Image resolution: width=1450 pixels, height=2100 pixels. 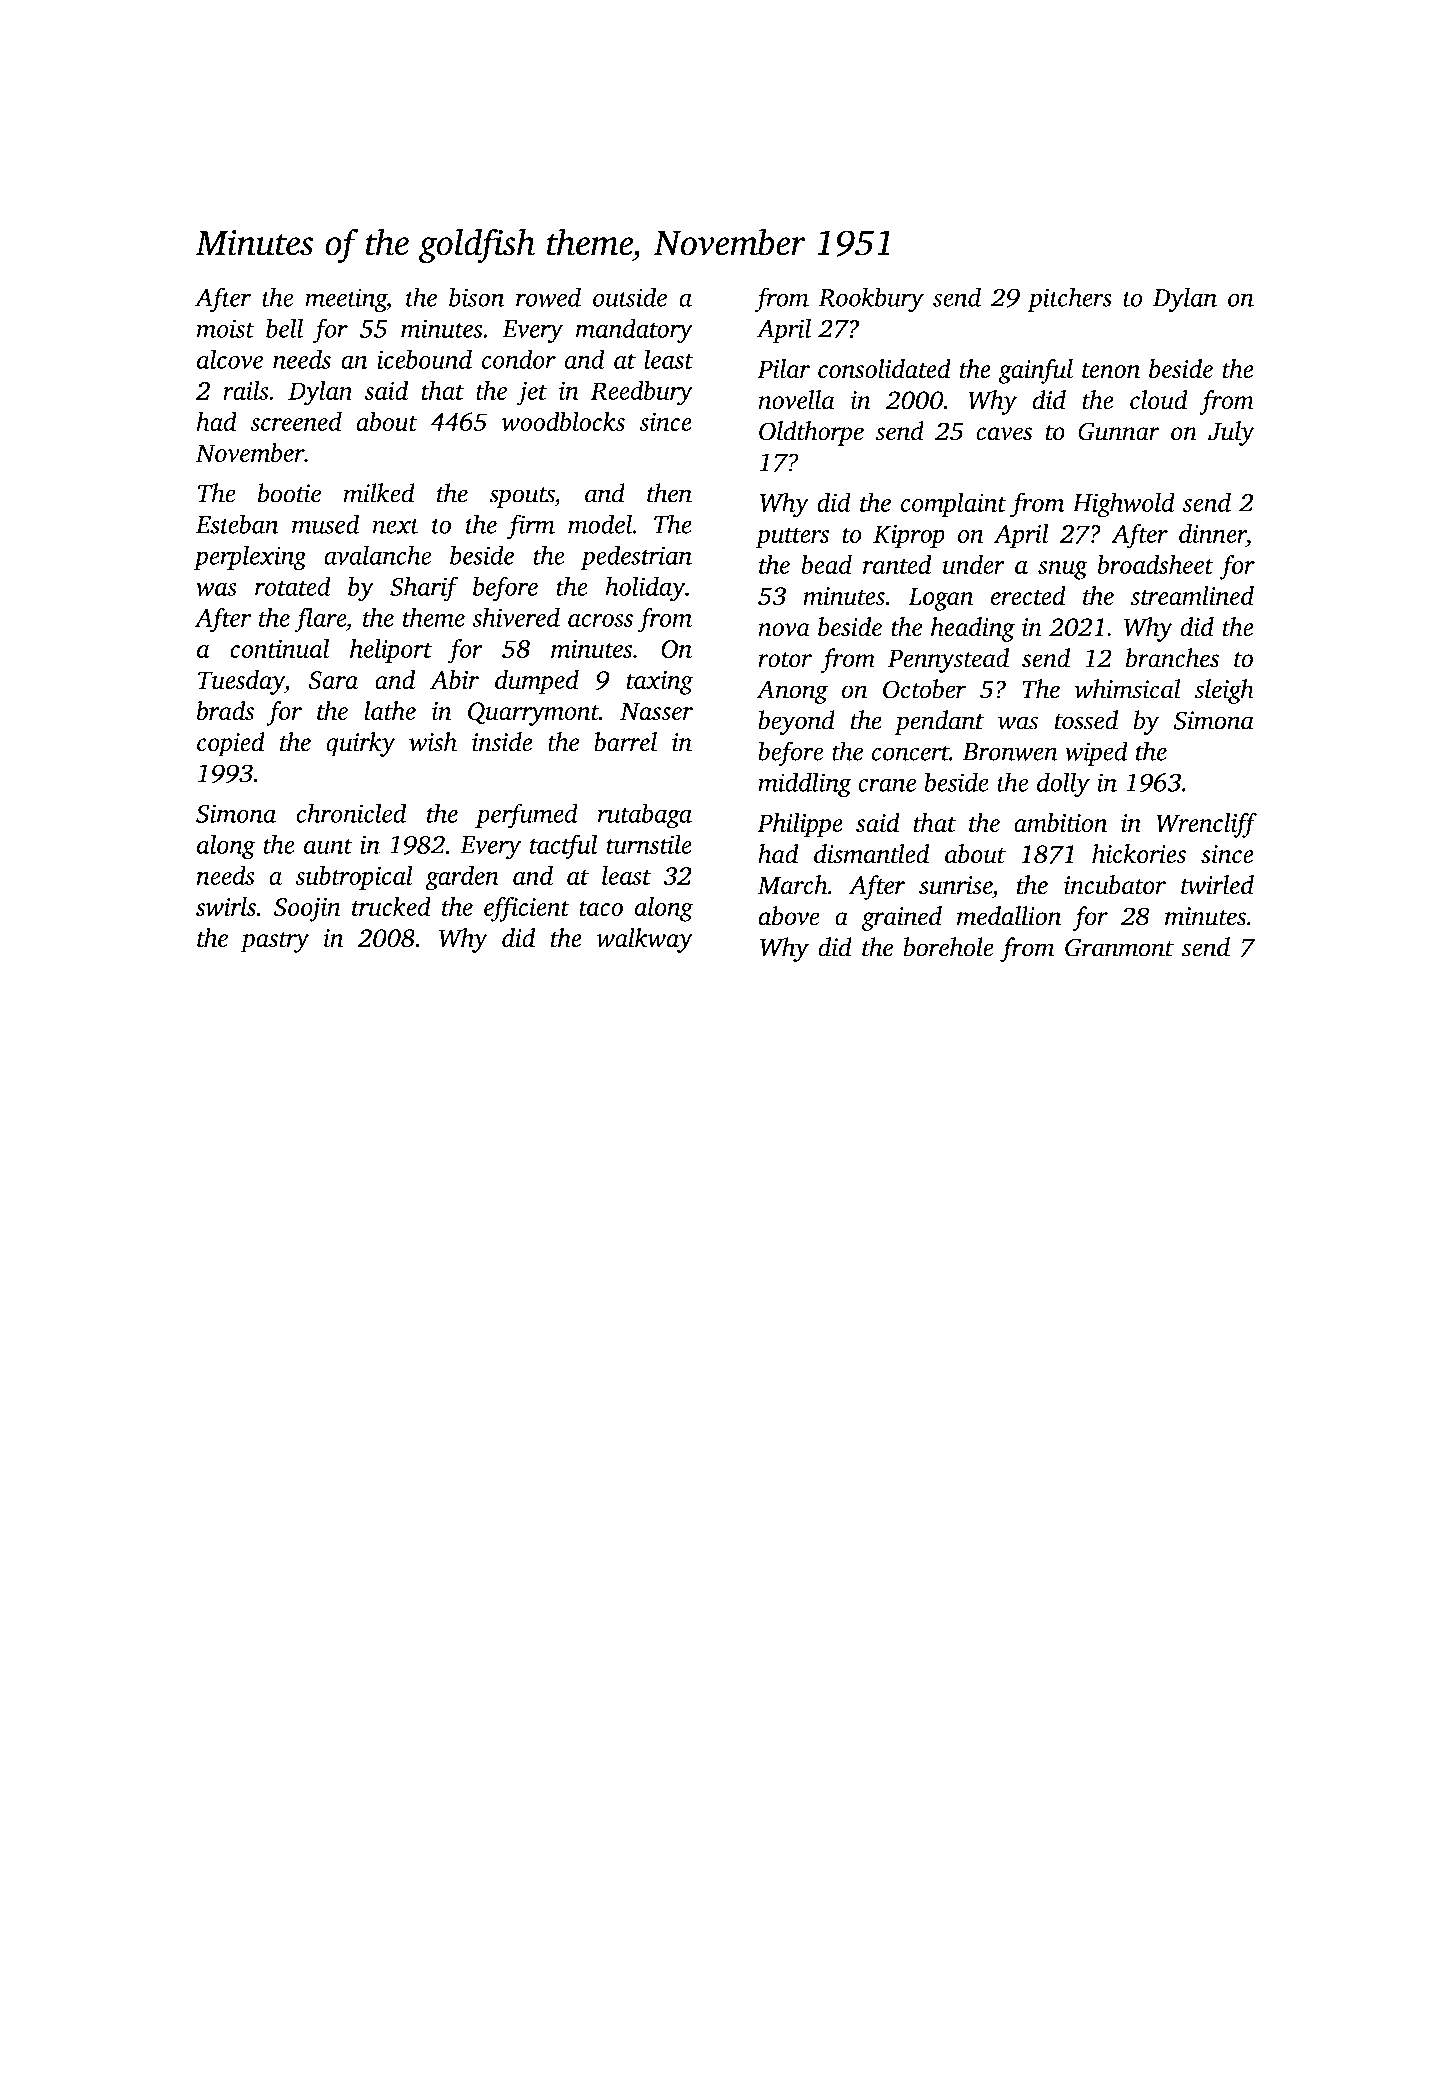 I want to click on novella, so click(x=796, y=400).
